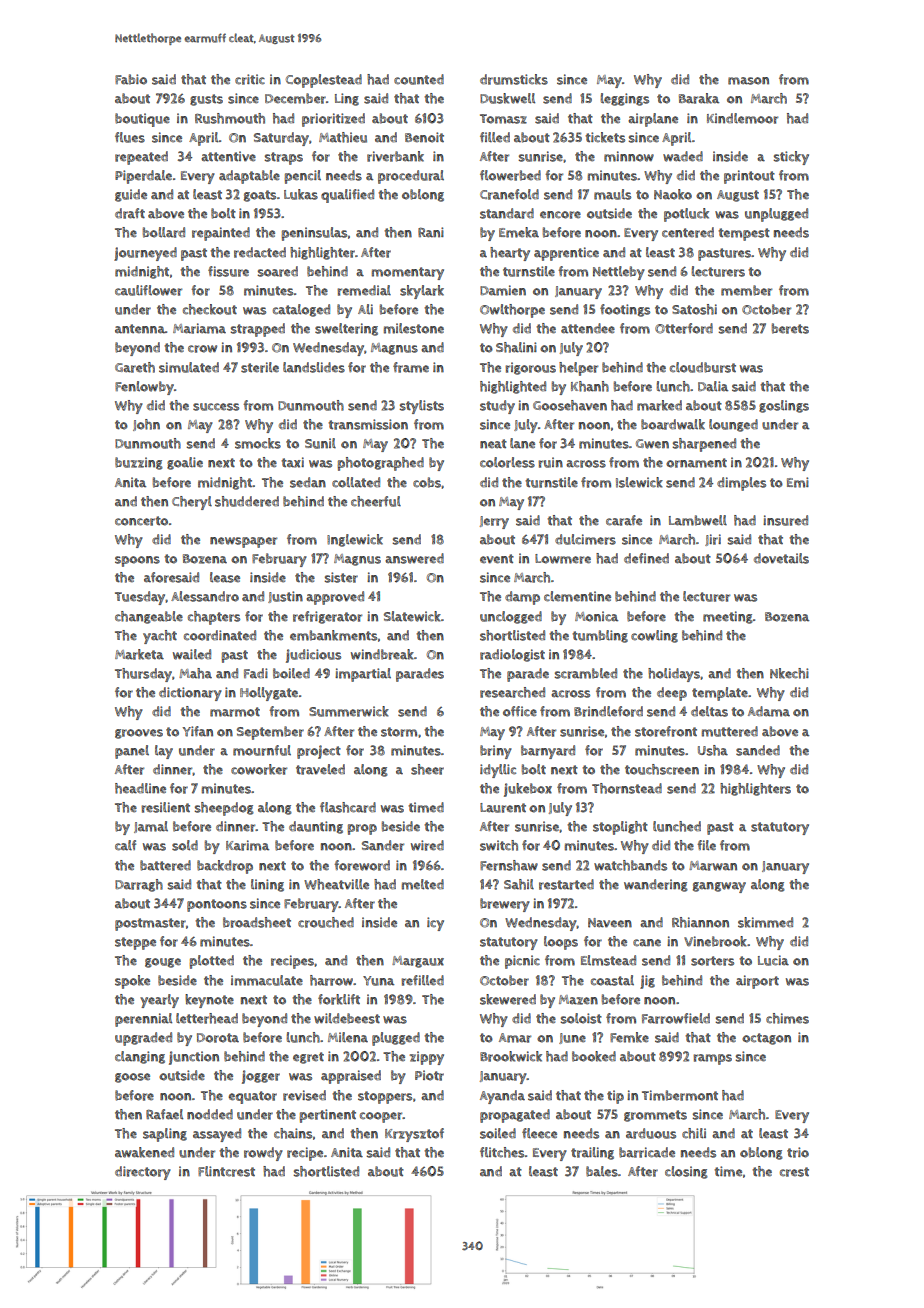 This screenshot has height=1308, width=924. Describe the element at coordinates (165, 807) in the screenshot. I see `resilient` at that location.
